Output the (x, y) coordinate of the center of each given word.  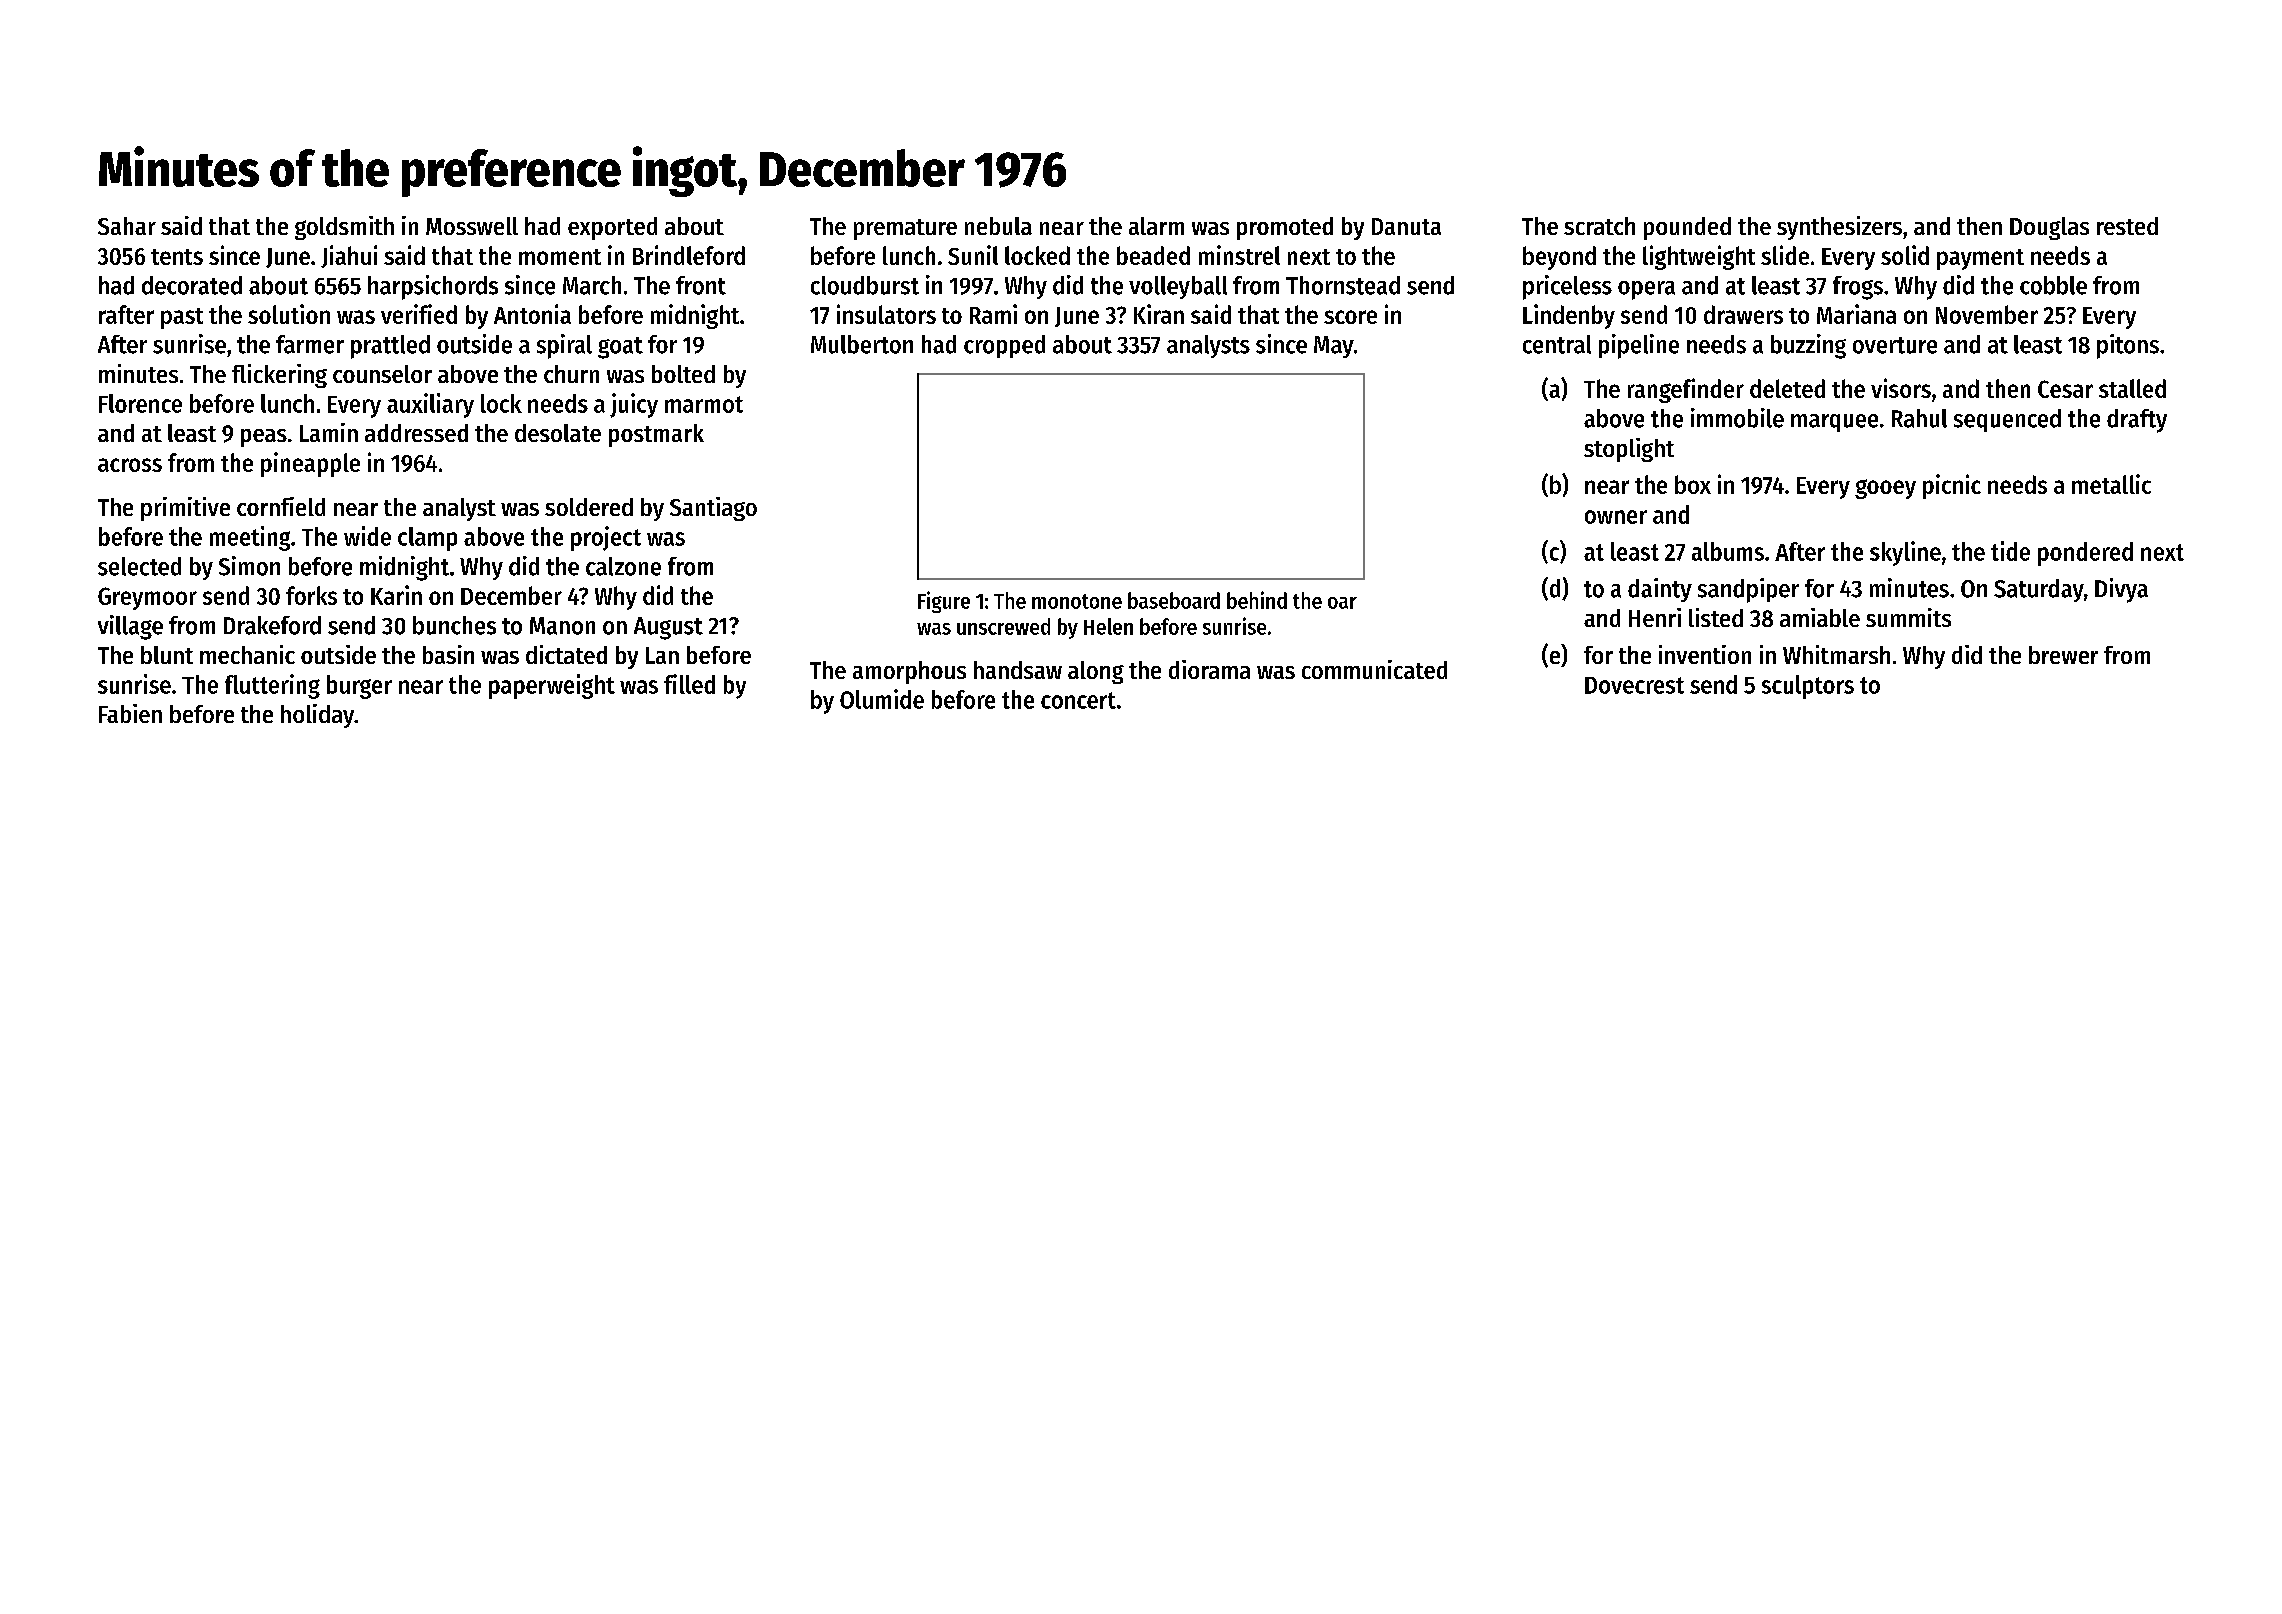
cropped (1004, 346)
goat (620, 348)
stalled (2132, 388)
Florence (140, 403)
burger (359, 687)
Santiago (713, 509)
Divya (2121, 590)
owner (1616, 517)
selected (139, 566)
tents (177, 257)
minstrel (1239, 255)
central (1557, 344)
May (1334, 347)
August (668, 628)
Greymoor (147, 598)
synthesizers (1839, 228)
